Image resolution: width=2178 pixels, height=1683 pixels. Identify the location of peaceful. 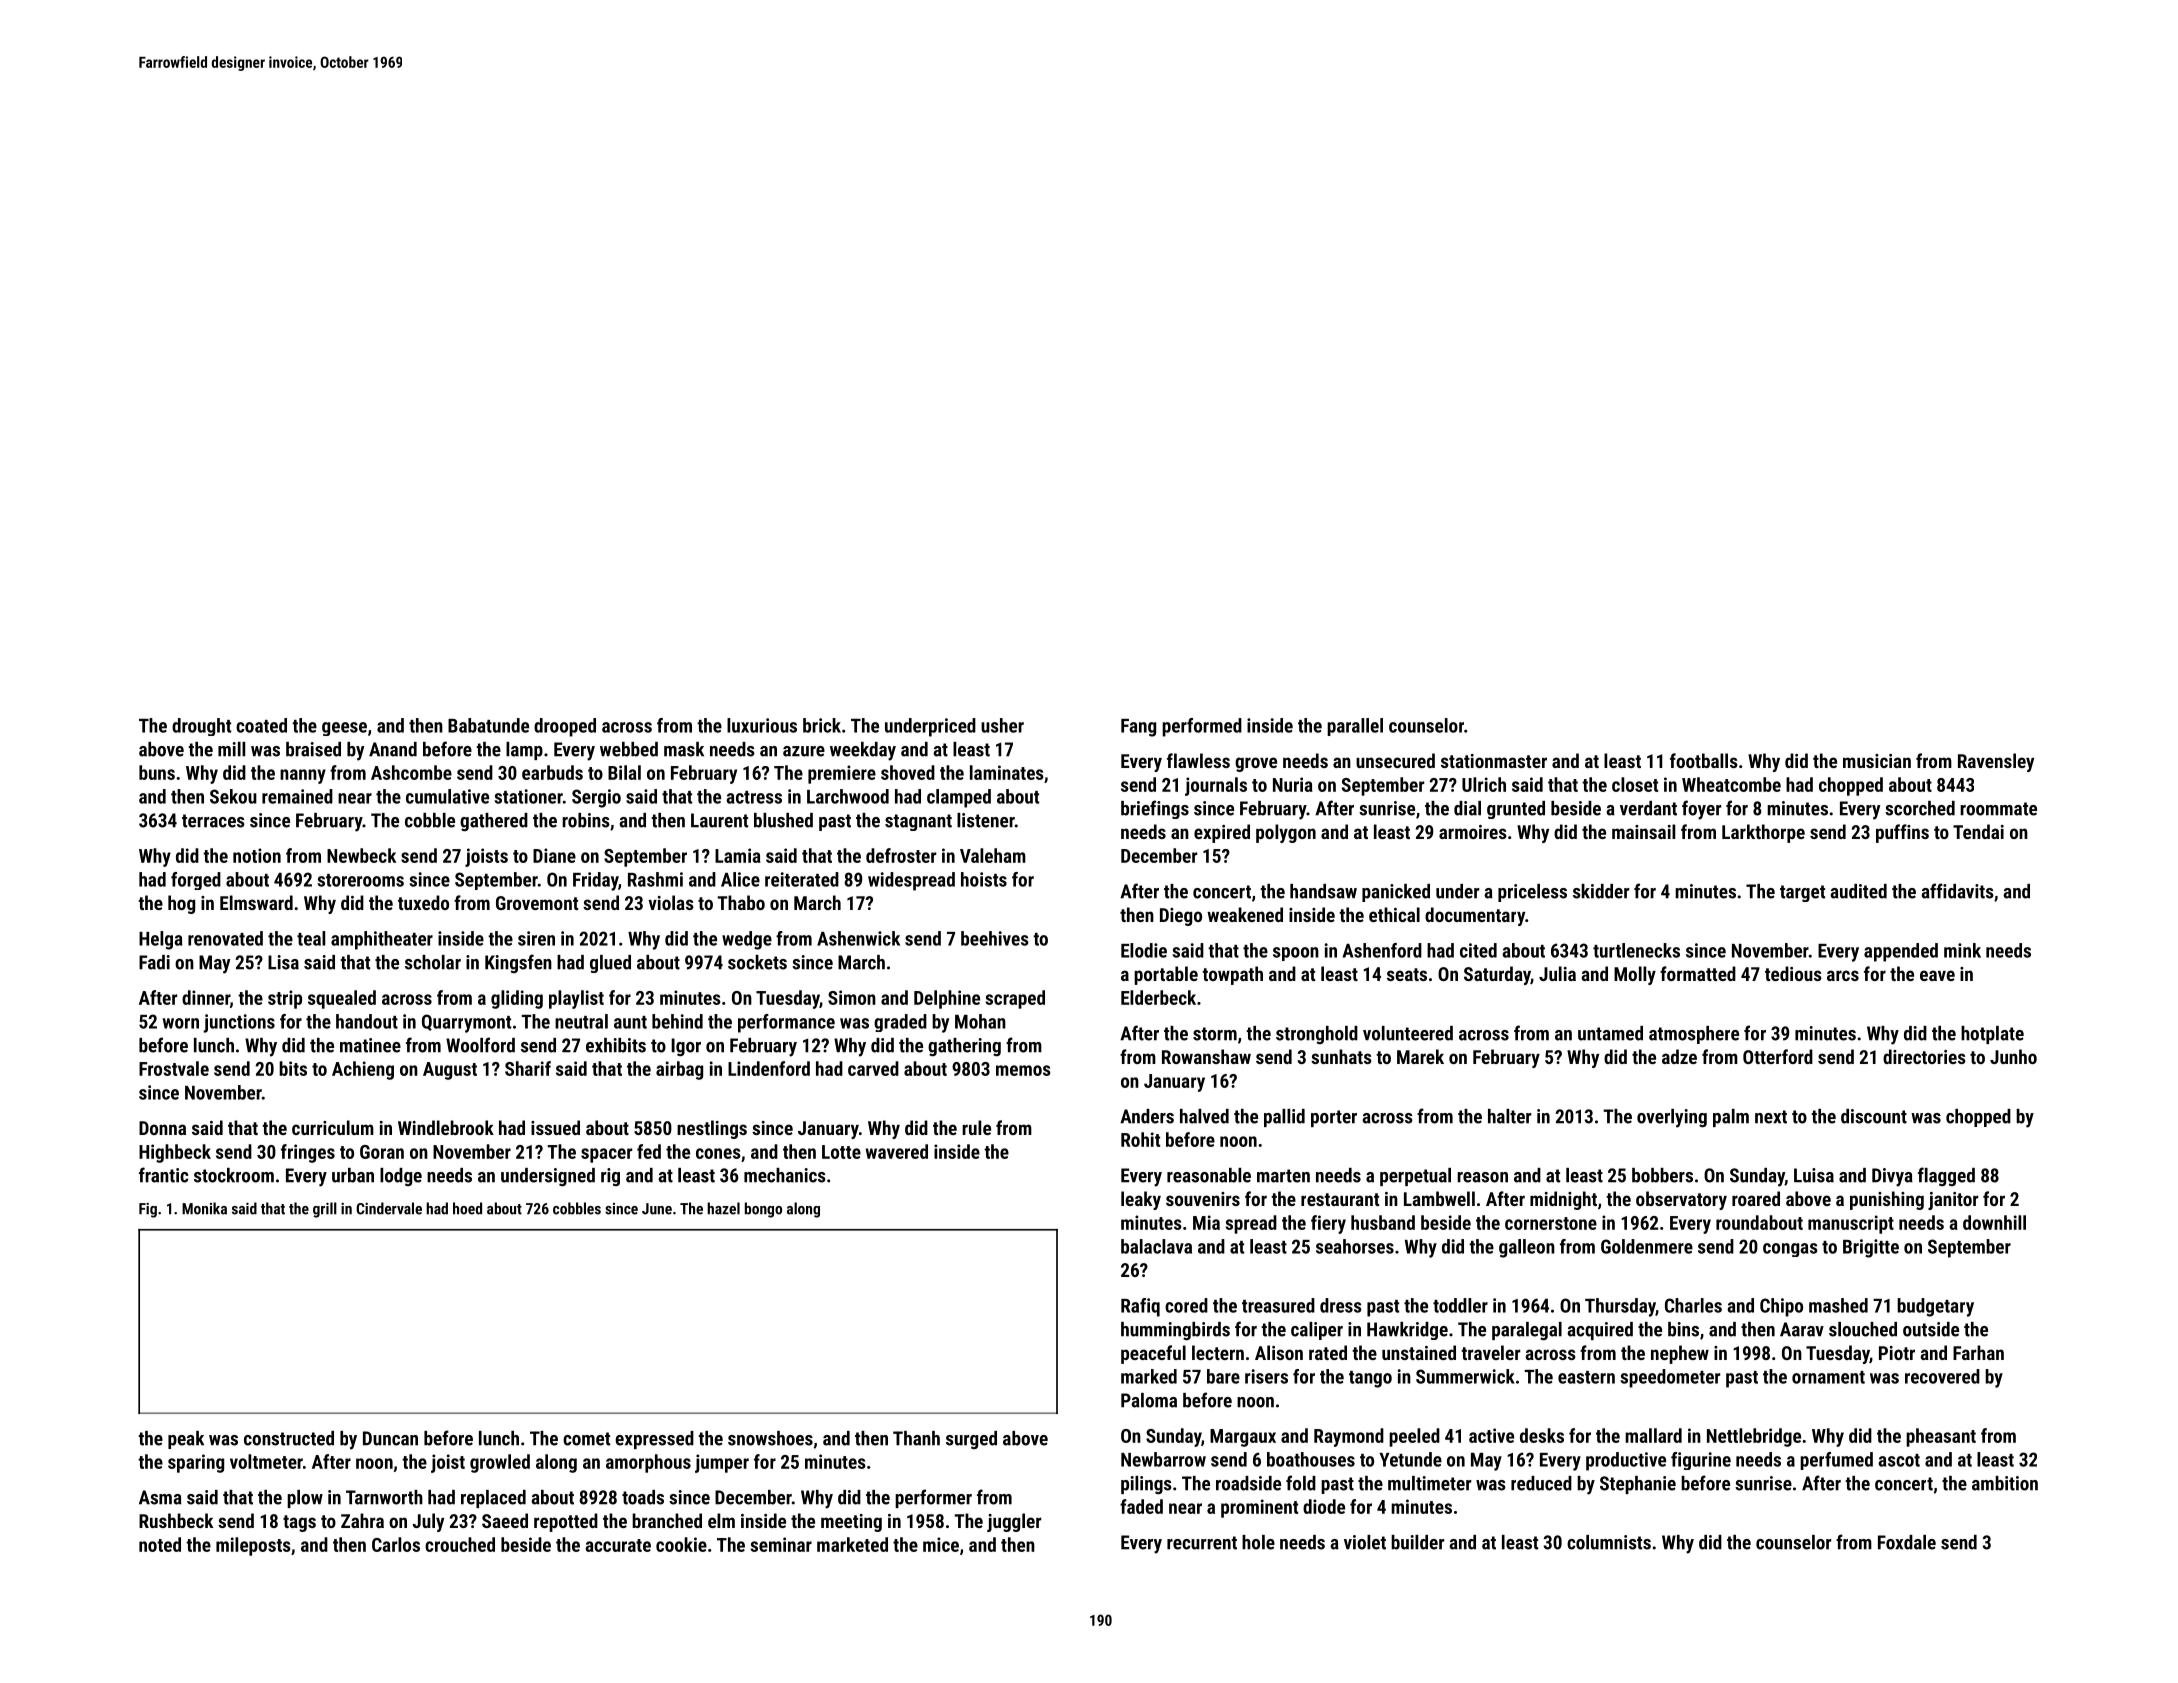
(1153, 1354).
